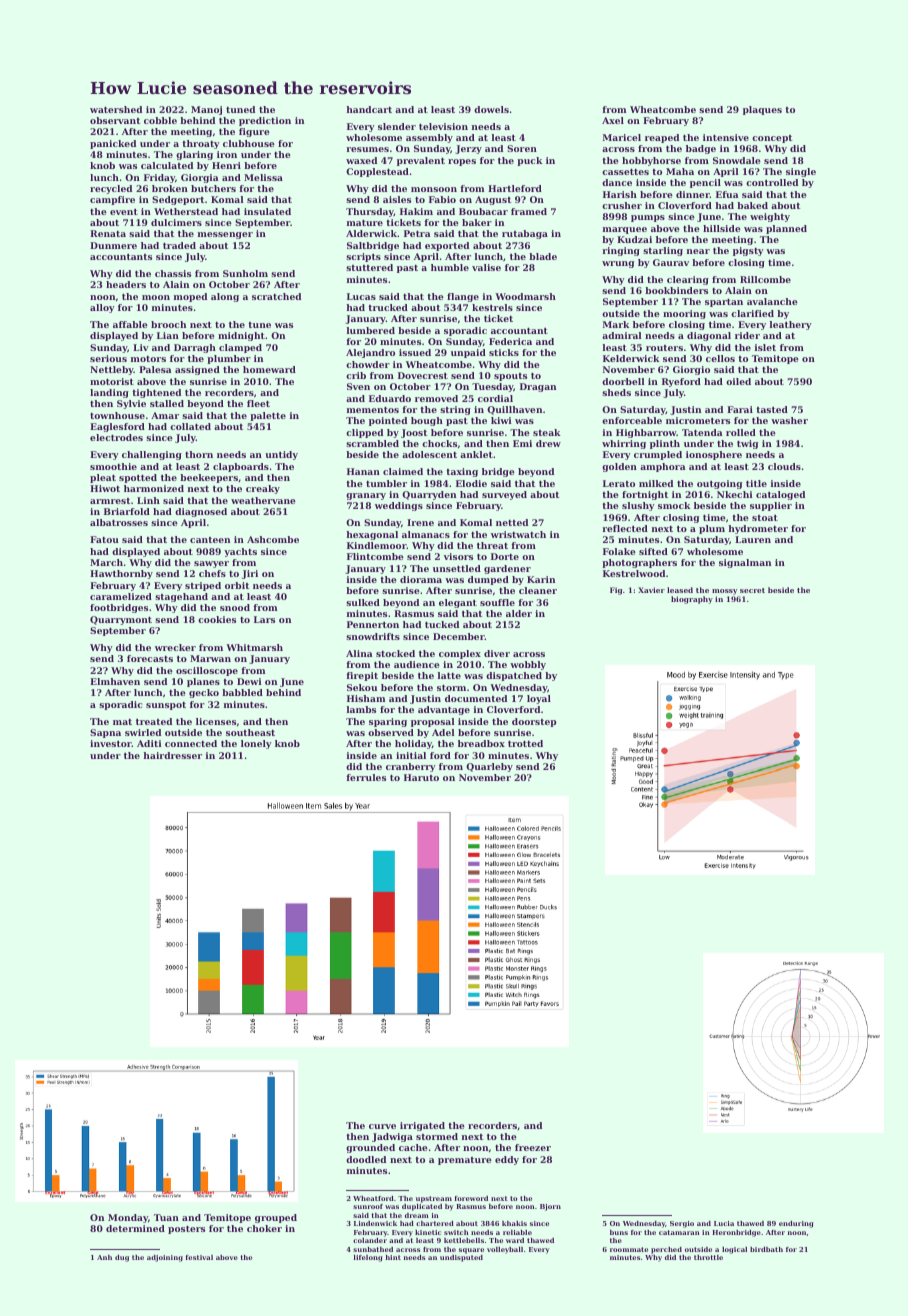  What do you see at coordinates (421, 777) in the image?
I see `Haruto` at bounding box center [421, 777].
